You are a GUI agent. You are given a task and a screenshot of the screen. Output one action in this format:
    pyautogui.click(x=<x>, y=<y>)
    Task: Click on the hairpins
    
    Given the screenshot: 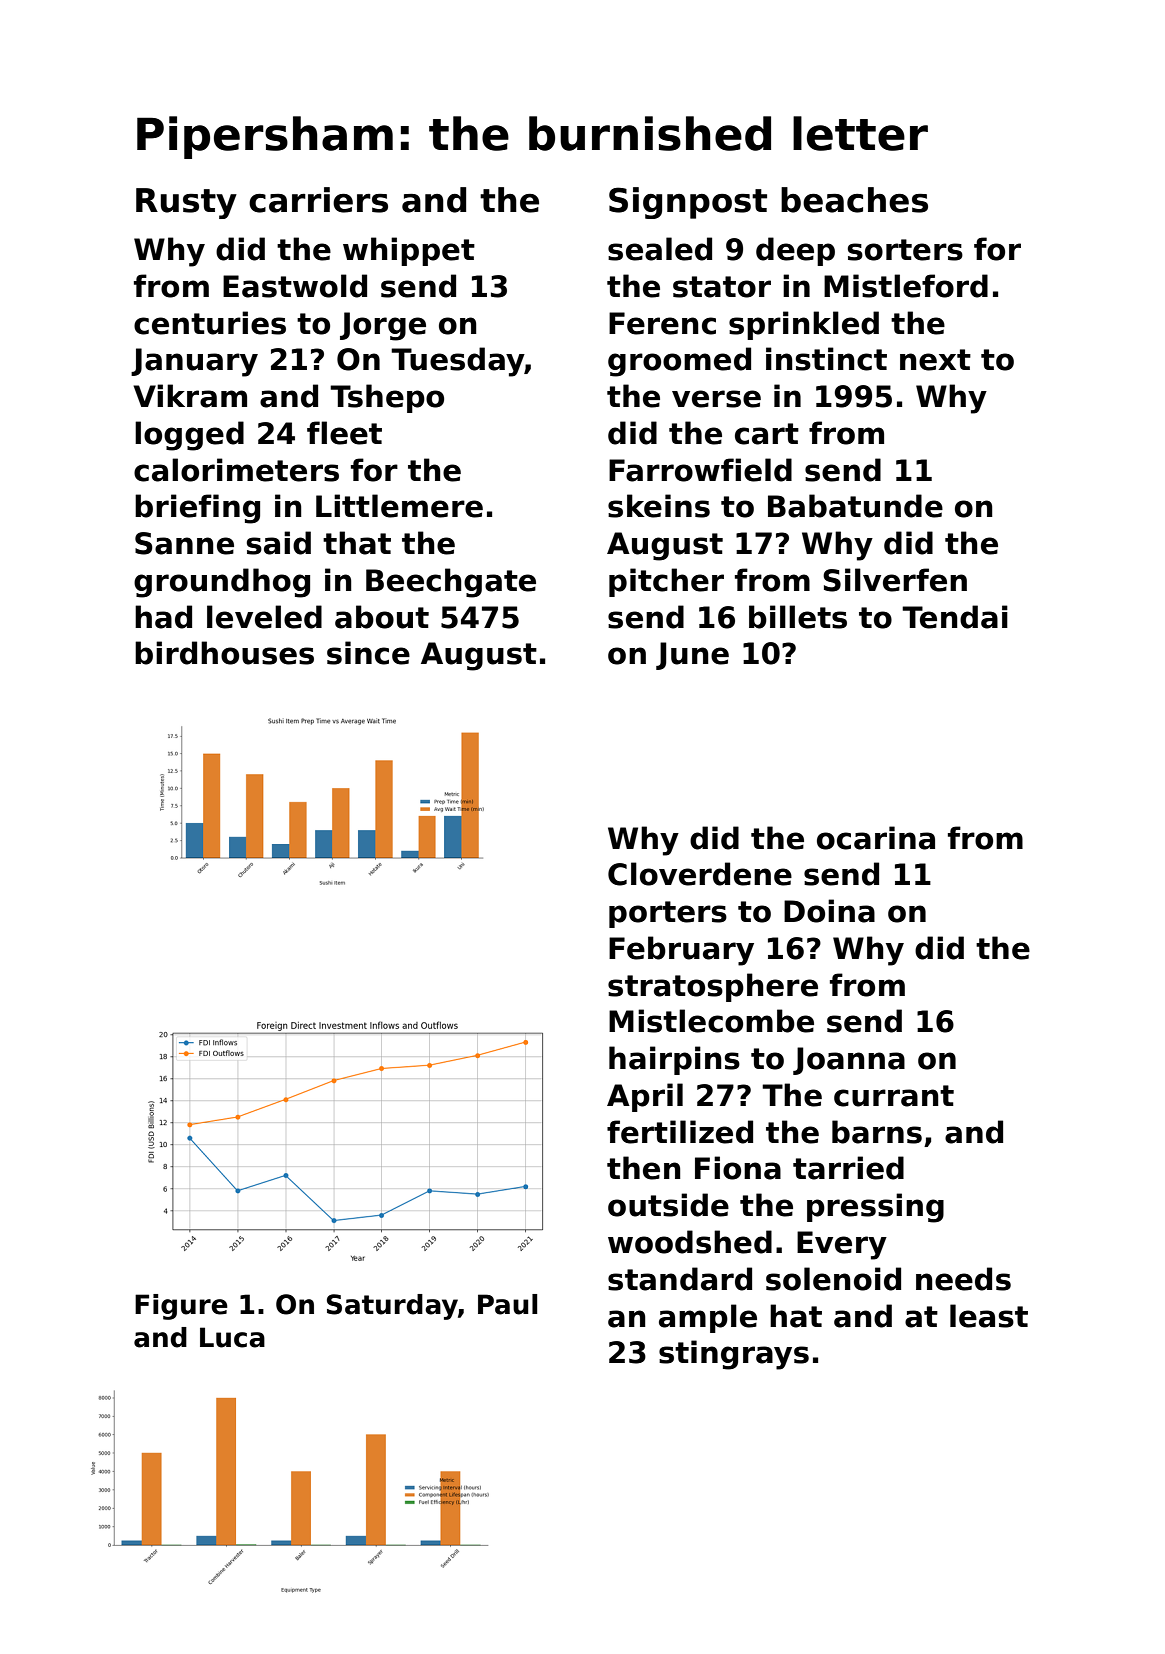 What is the action you would take?
    pyautogui.click(x=674, y=1060)
